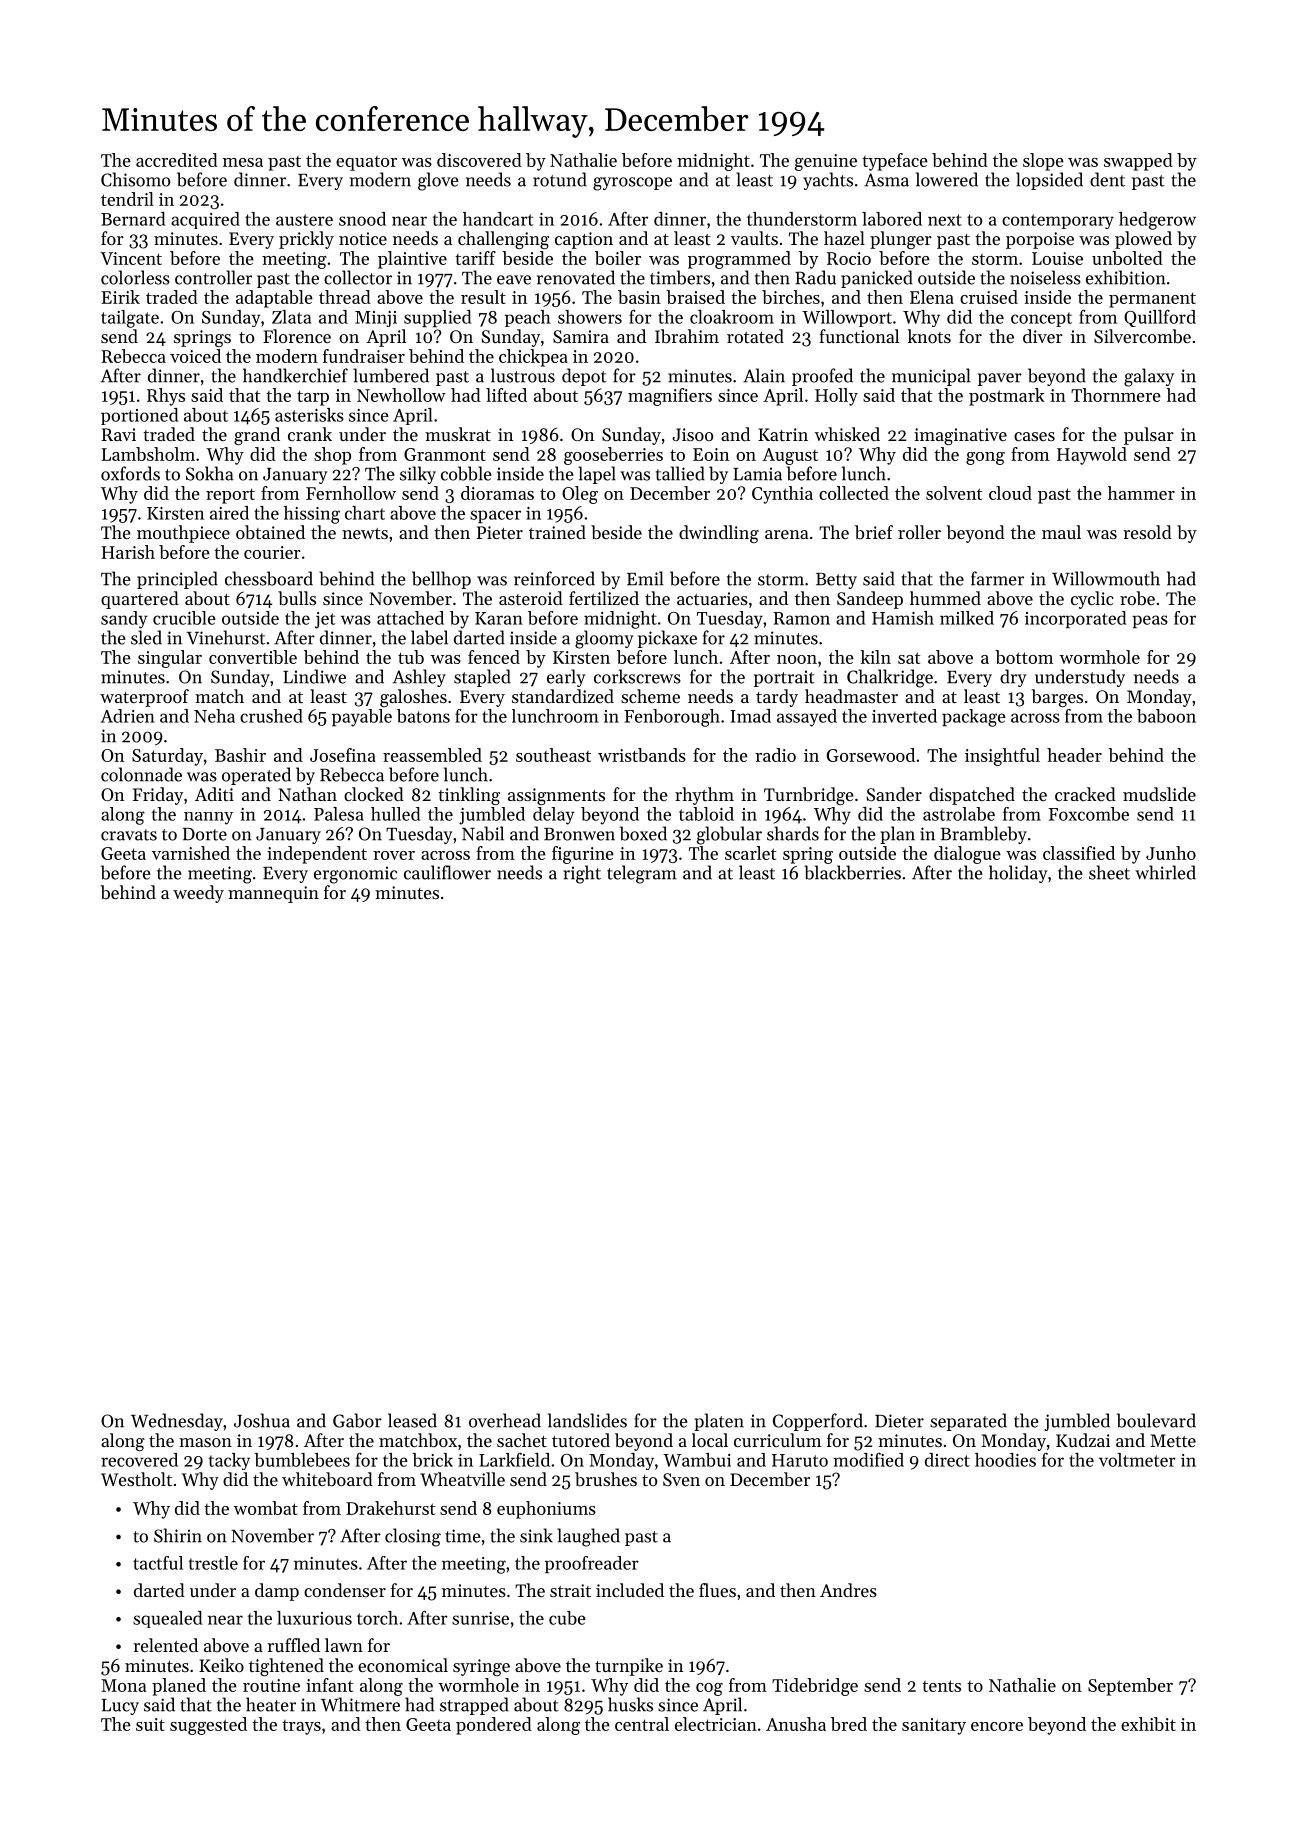 This page has width=1297, height=1835. What do you see at coordinates (932, 297) in the page?
I see `Elena` at bounding box center [932, 297].
